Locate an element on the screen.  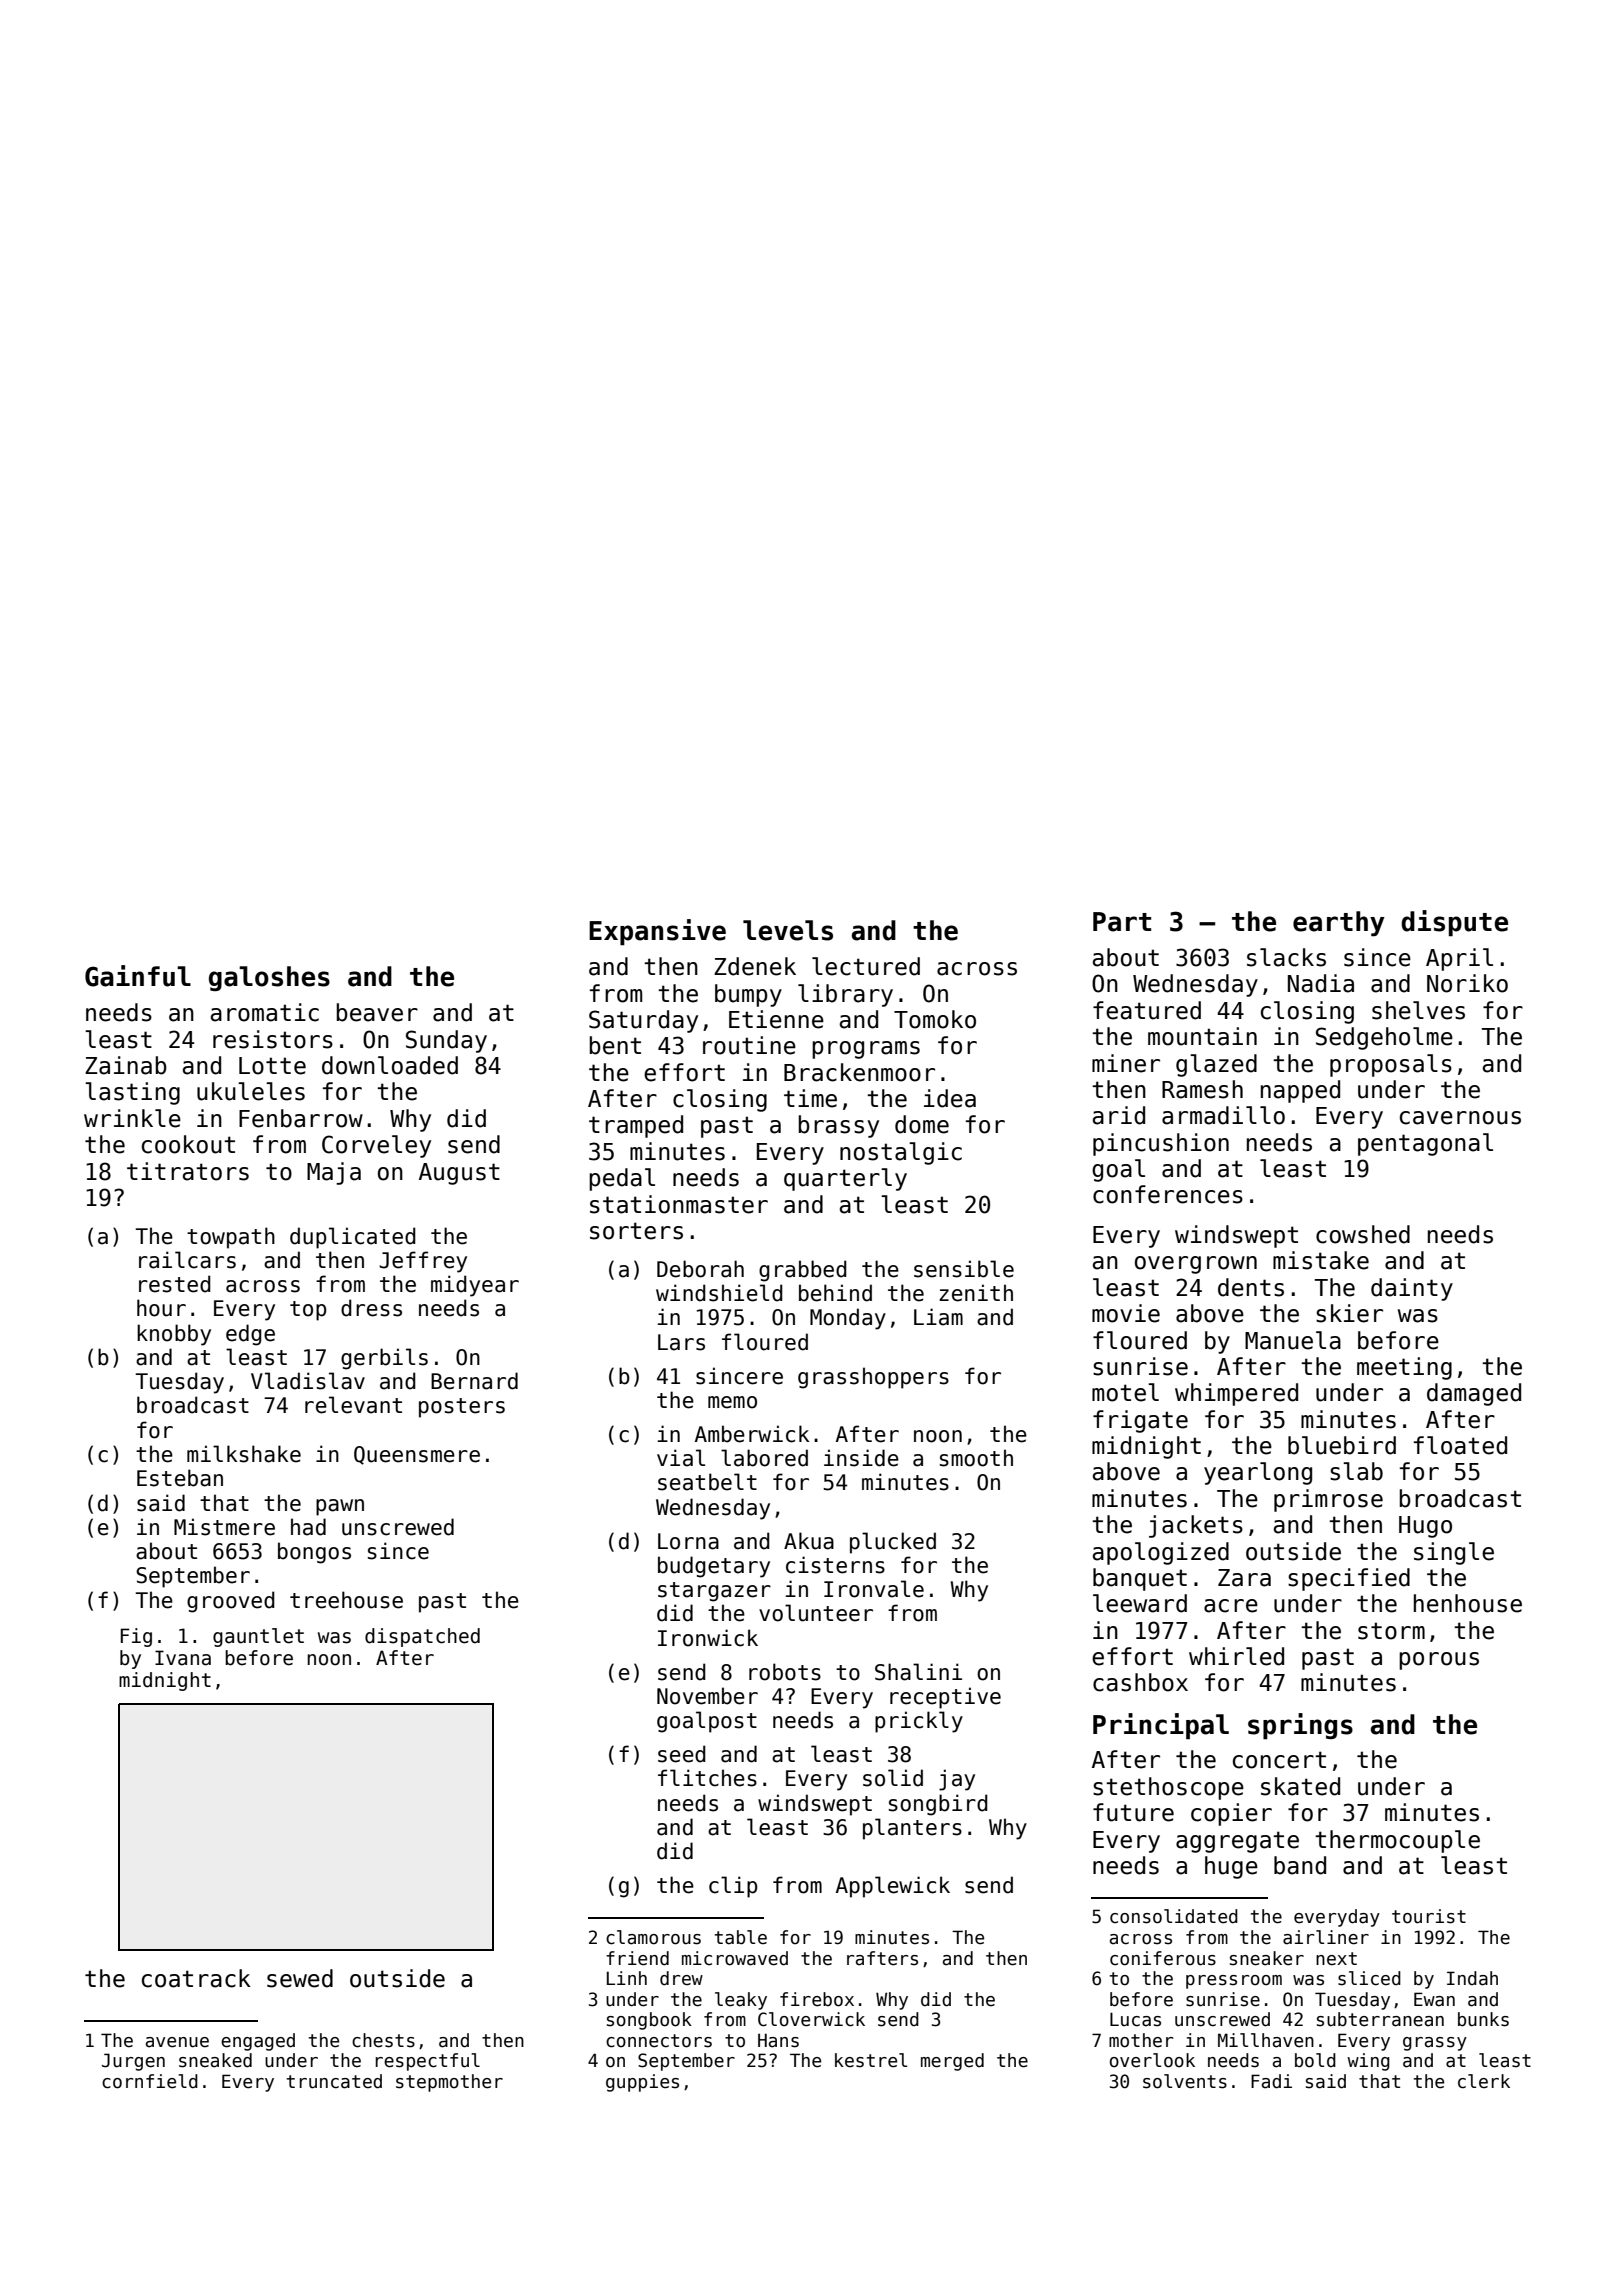
levels is located at coordinates (788, 930).
